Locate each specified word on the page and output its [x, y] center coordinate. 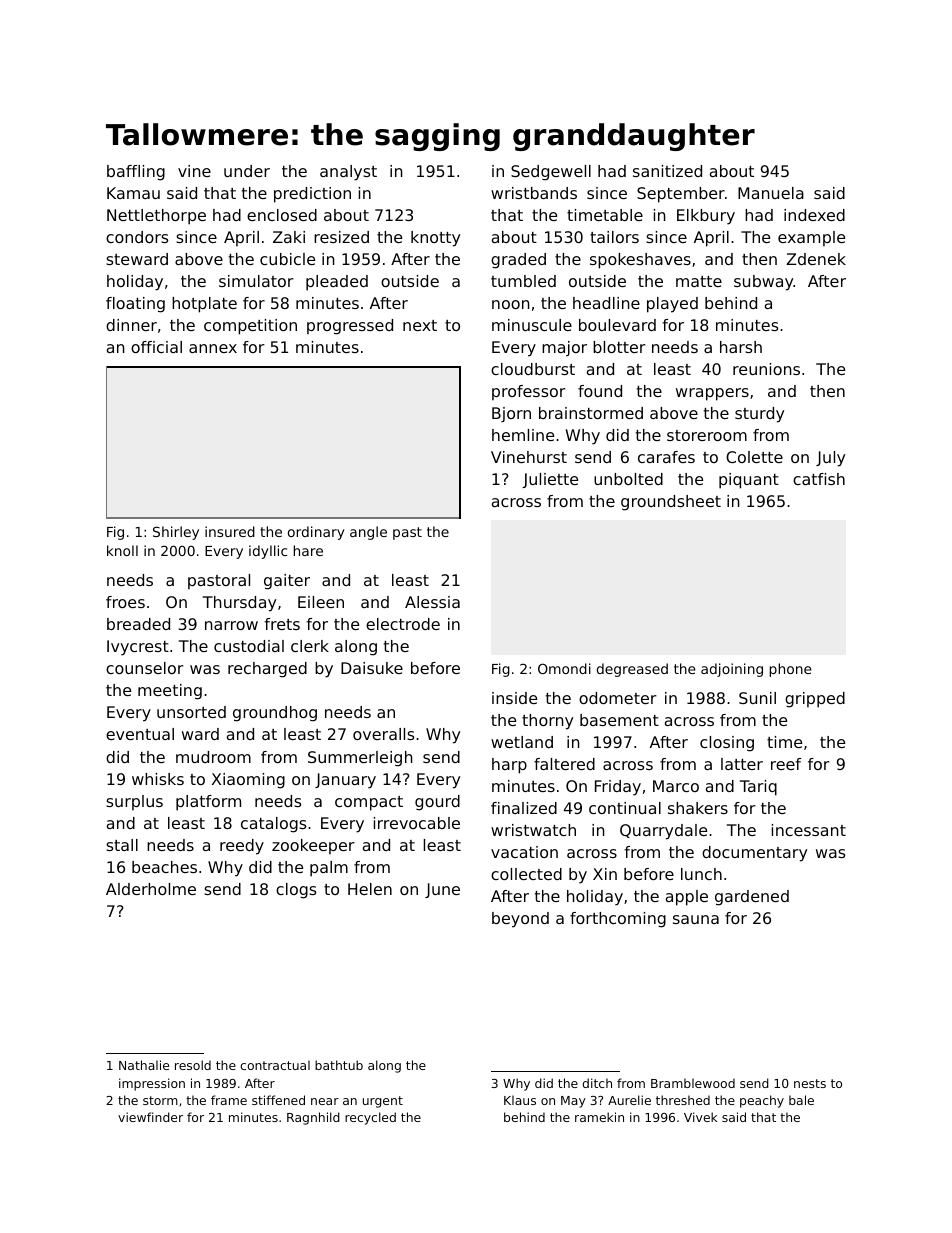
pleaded [337, 283]
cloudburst [533, 369]
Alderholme [151, 889]
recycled [370, 1118]
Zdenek [816, 259]
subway [764, 283]
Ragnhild [313, 1118]
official [156, 347]
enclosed [282, 215]
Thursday [239, 604]
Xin [605, 874]
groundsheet [671, 503]
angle [368, 533]
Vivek [700, 1117]
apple [687, 898]
